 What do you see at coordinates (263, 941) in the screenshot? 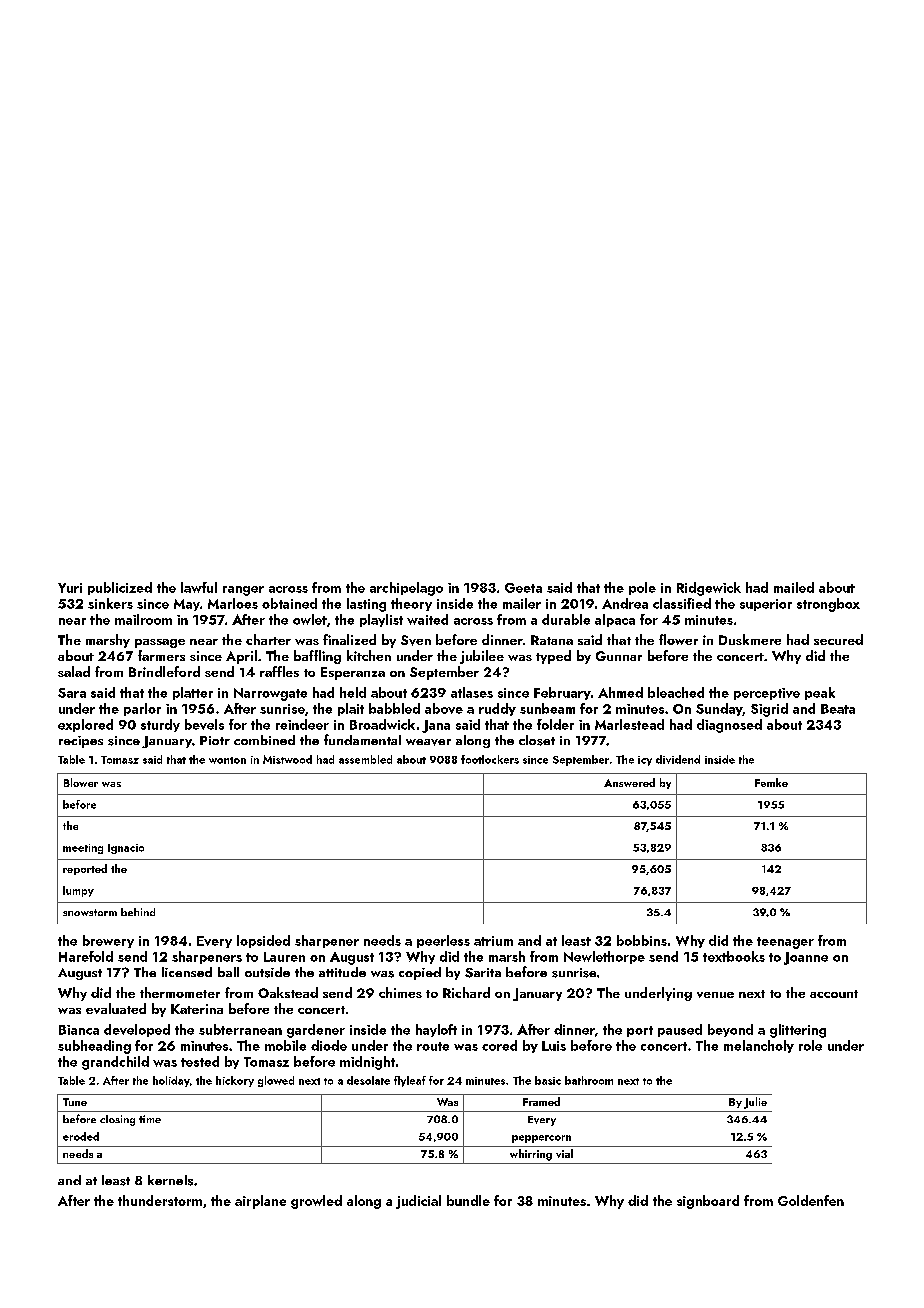
I see `lopsided` at bounding box center [263, 941].
